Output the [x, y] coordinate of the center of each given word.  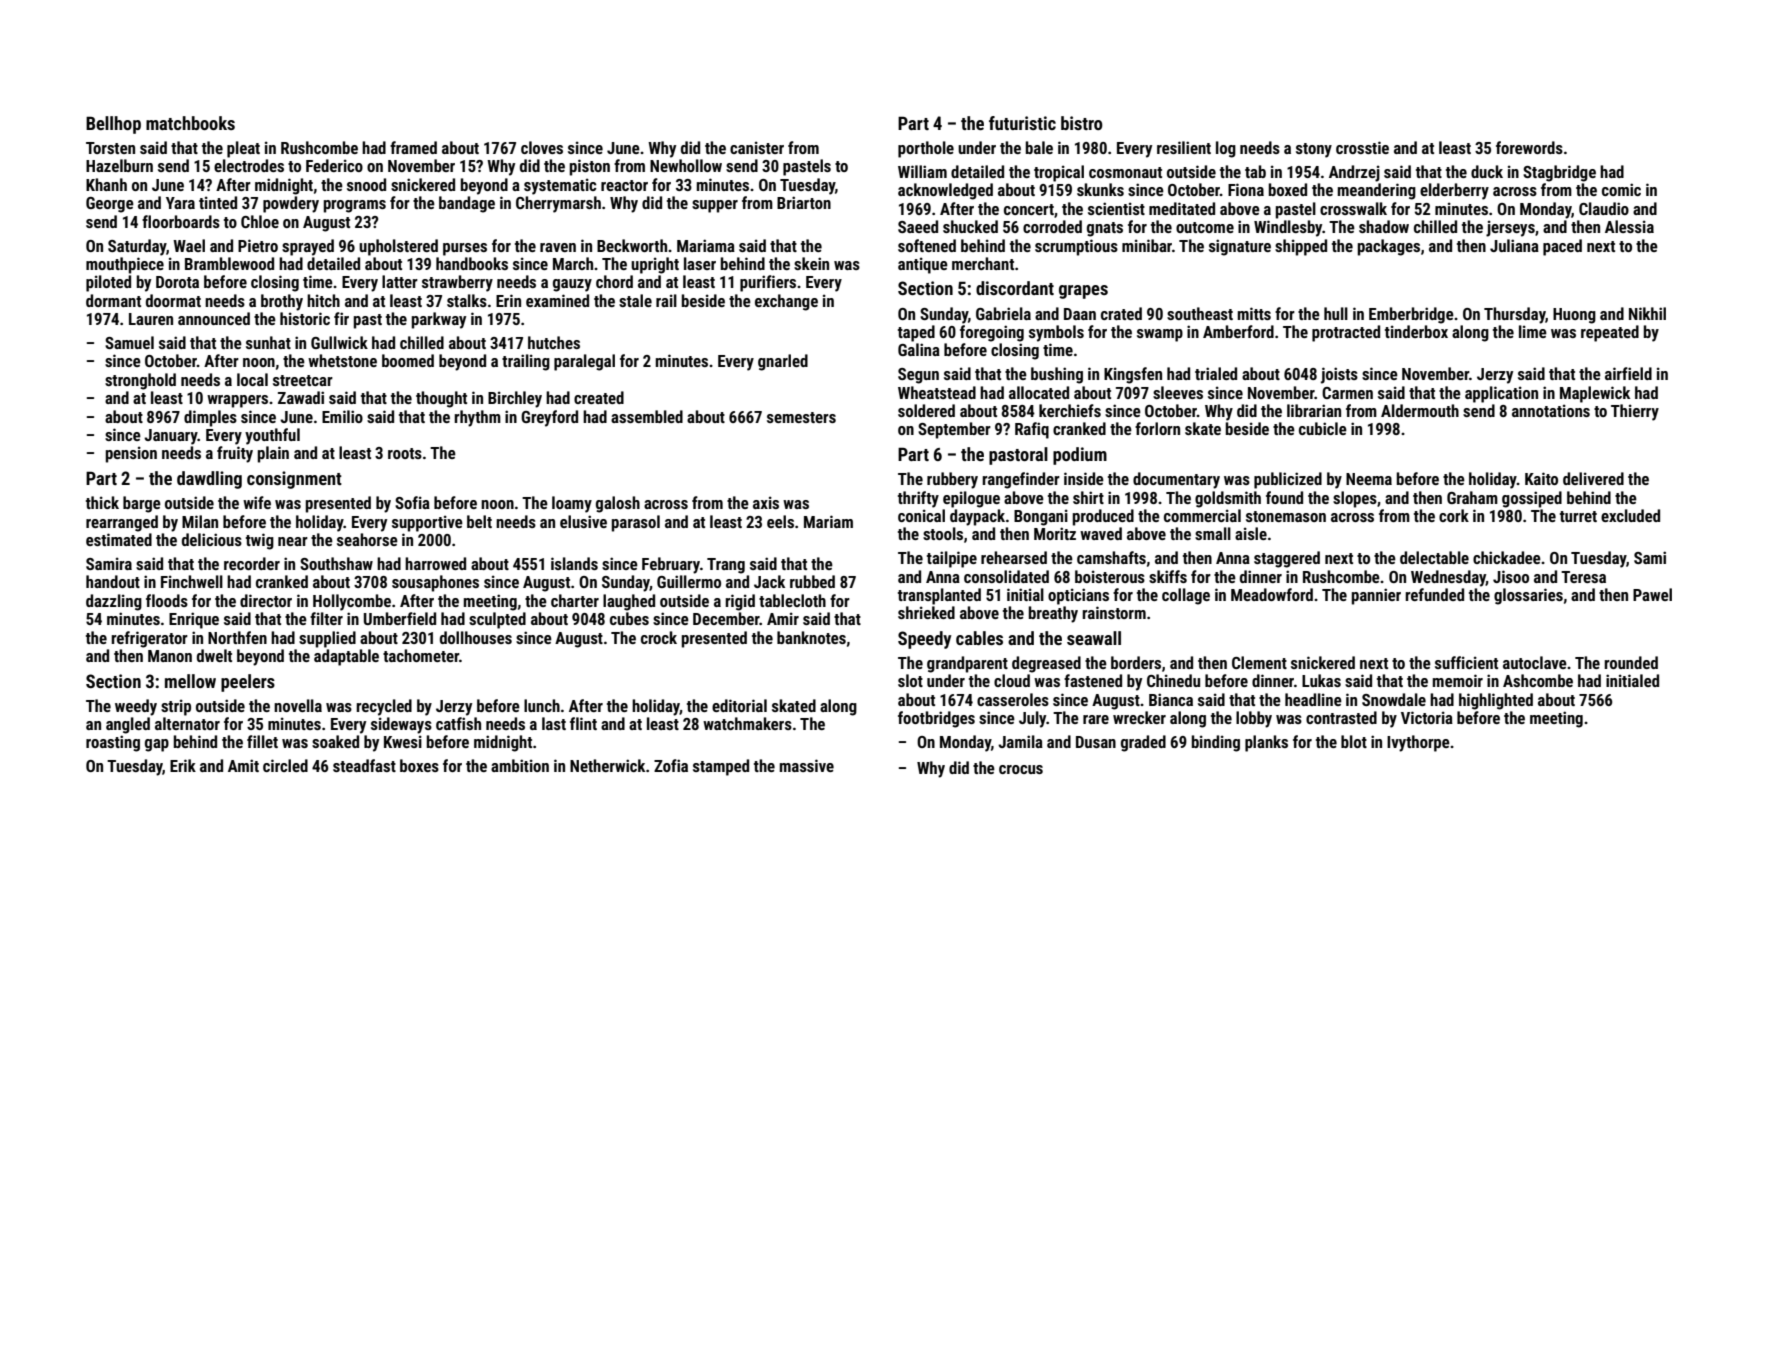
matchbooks [190, 123]
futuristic [1022, 123]
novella [298, 705]
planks [1266, 743]
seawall [1094, 638]
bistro [1082, 123]
